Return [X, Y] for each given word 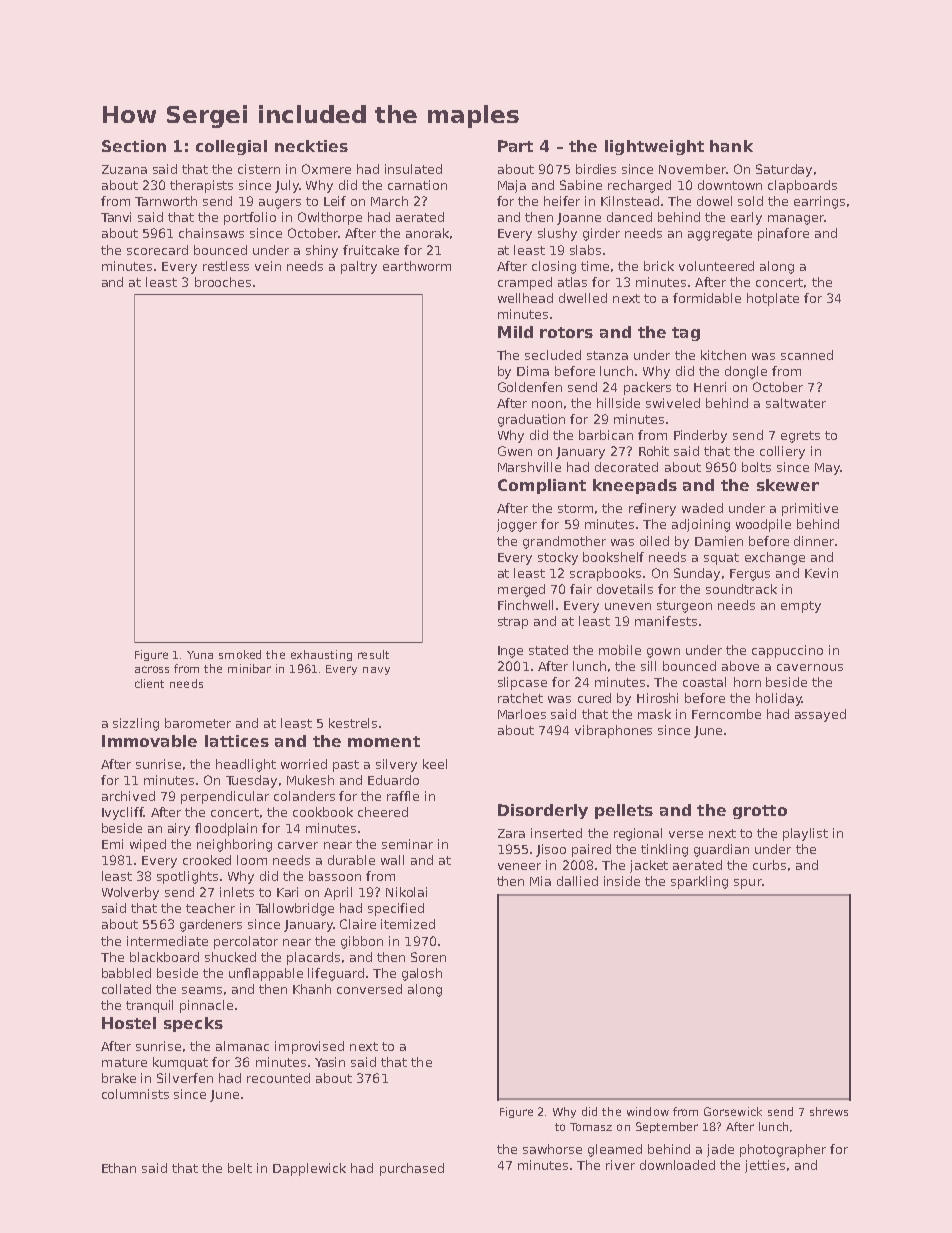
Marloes [522, 714]
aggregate [720, 235]
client [149, 683]
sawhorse [552, 1149]
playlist [805, 834]
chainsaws [211, 233]
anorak [427, 233]
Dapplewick [309, 1169]
